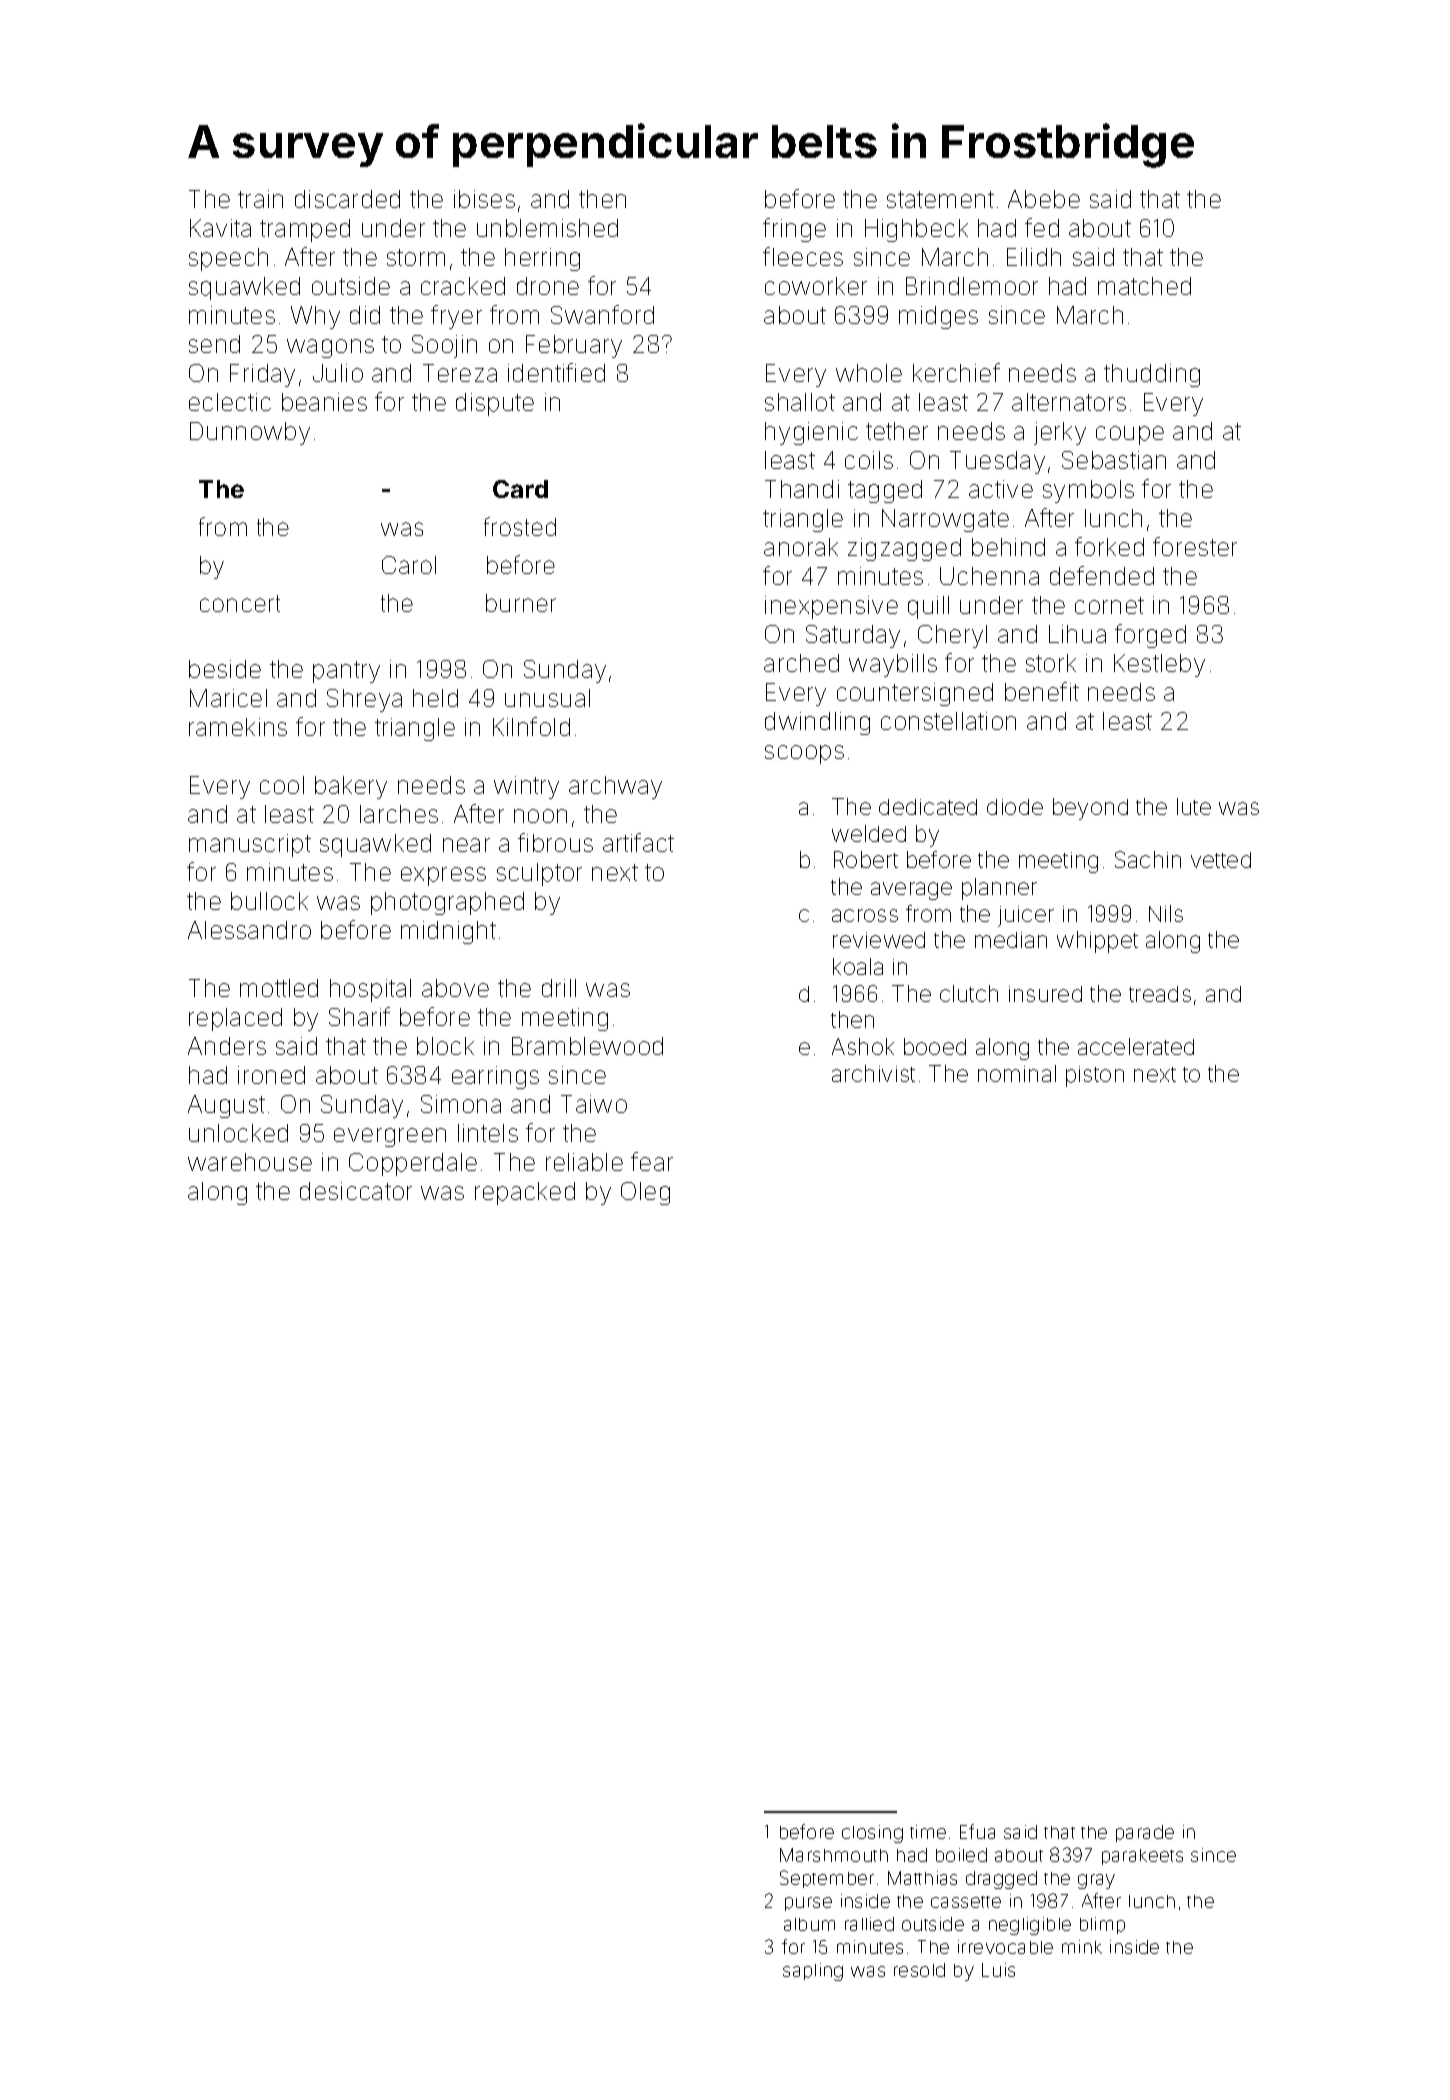 Image resolution: width=1450 pixels, height=2100 pixels. What do you see at coordinates (1159, 665) in the page?
I see `Kestleby` at bounding box center [1159, 665].
